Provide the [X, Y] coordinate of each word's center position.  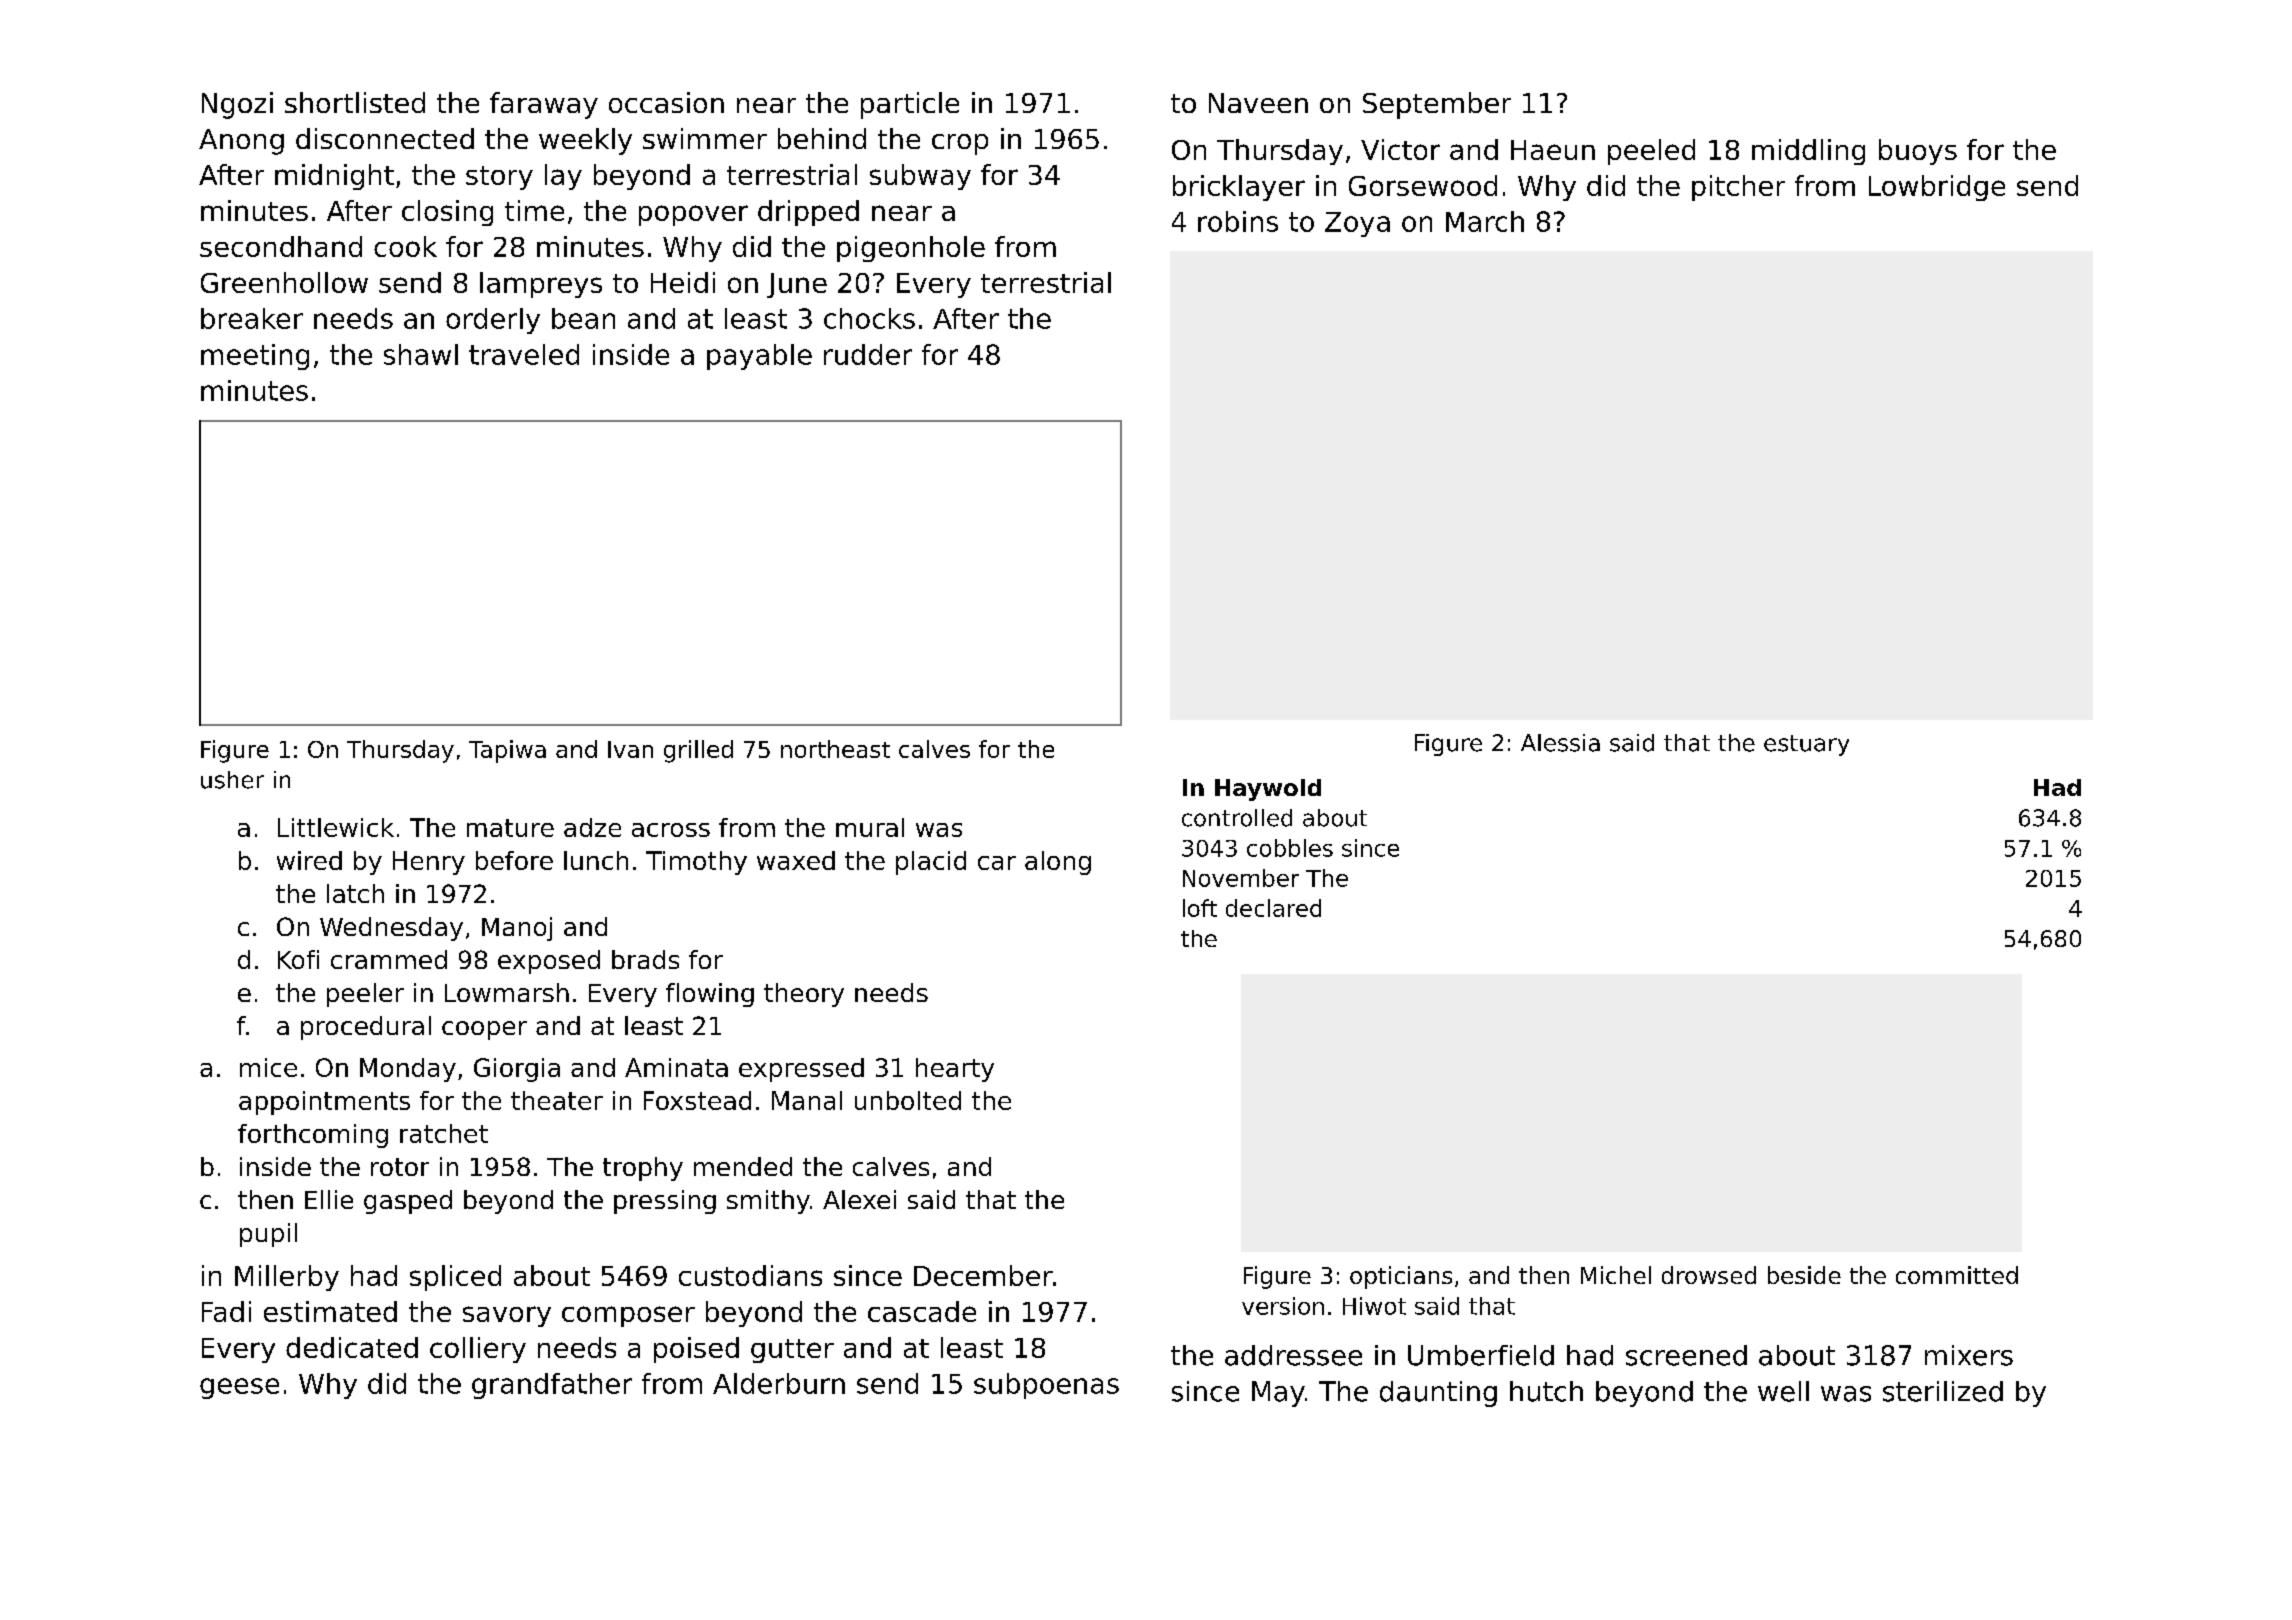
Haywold [1268, 790]
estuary [1806, 745]
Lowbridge [1937, 188]
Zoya [1357, 224]
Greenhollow [284, 282]
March [1485, 221]
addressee [1293, 1355]
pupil [268, 1235]
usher [232, 780]
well [1783, 1391]
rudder [868, 354]
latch [355, 893]
